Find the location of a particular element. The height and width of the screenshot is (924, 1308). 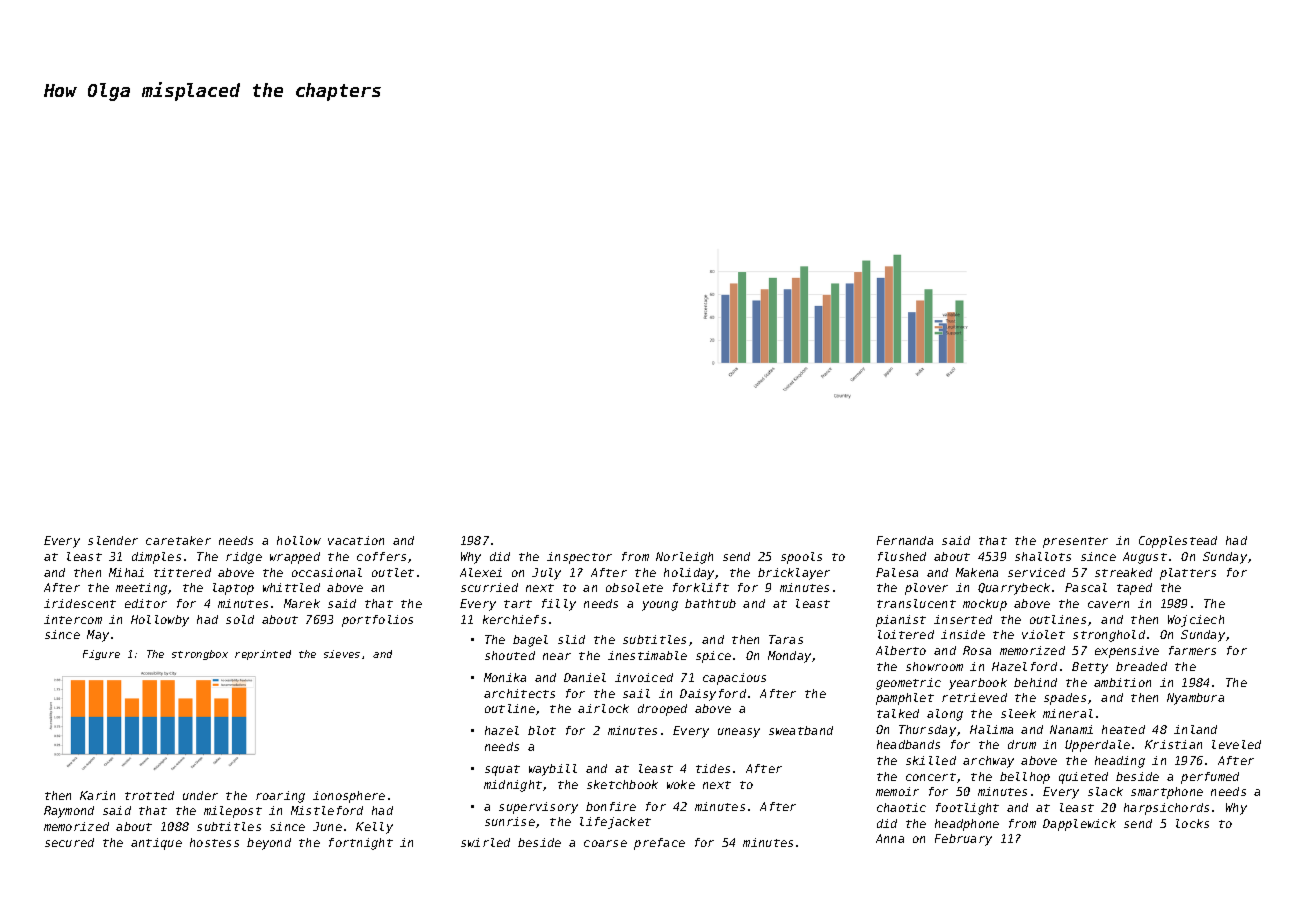

memoir is located at coordinates (897, 791).
